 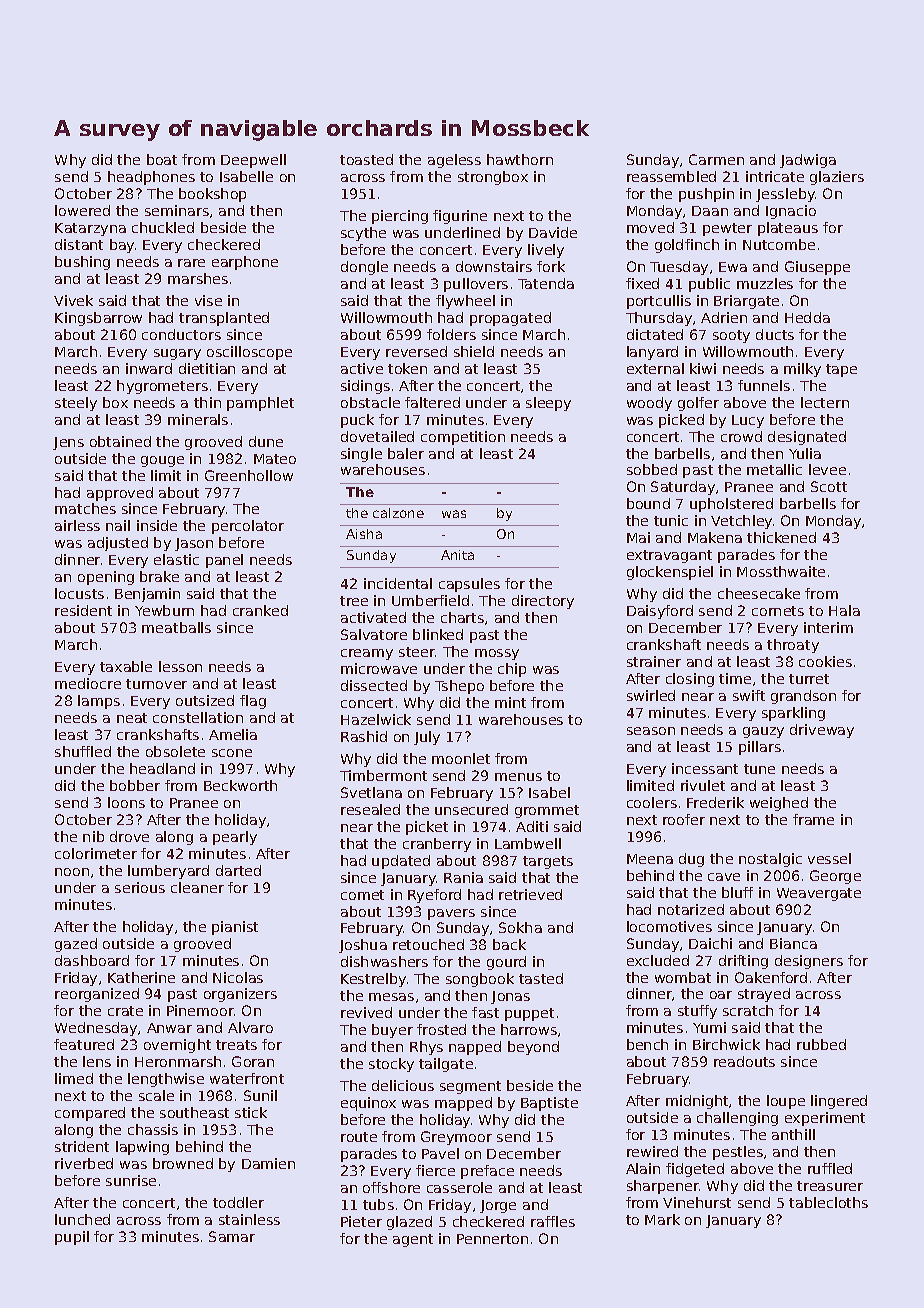 I want to click on serious, so click(x=140, y=887).
